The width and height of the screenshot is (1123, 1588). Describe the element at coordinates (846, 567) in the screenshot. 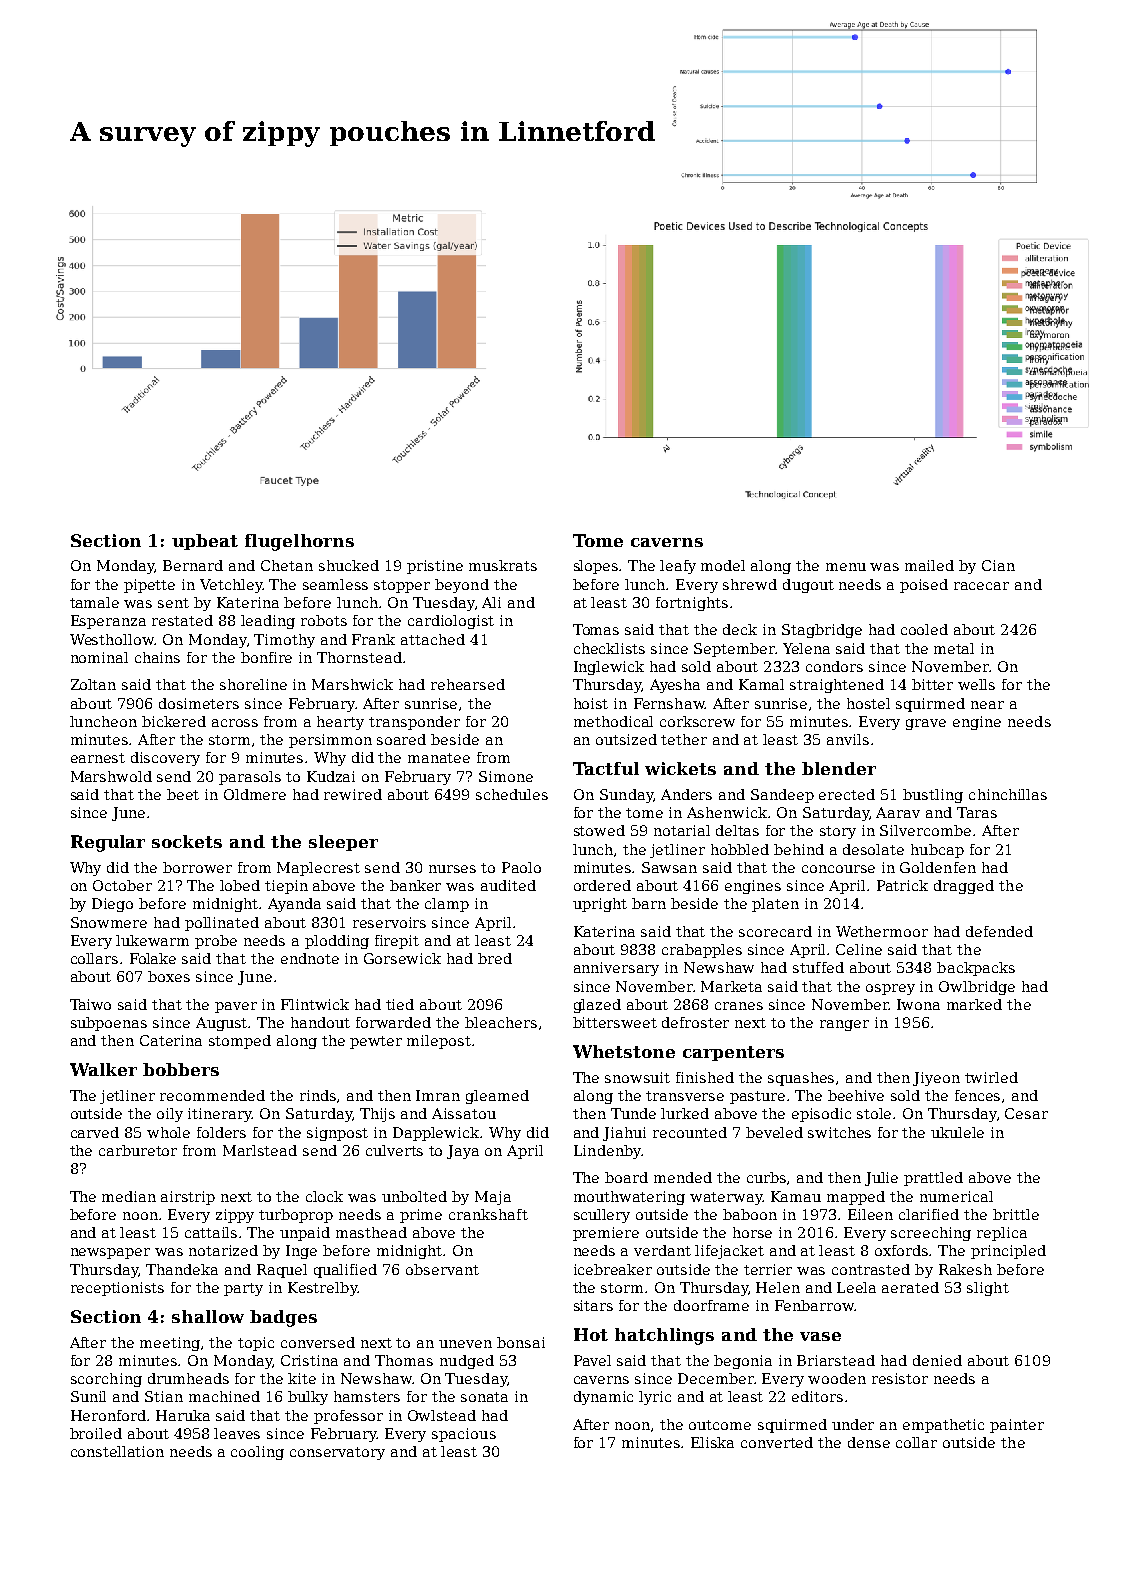

I see `menu` at that location.
